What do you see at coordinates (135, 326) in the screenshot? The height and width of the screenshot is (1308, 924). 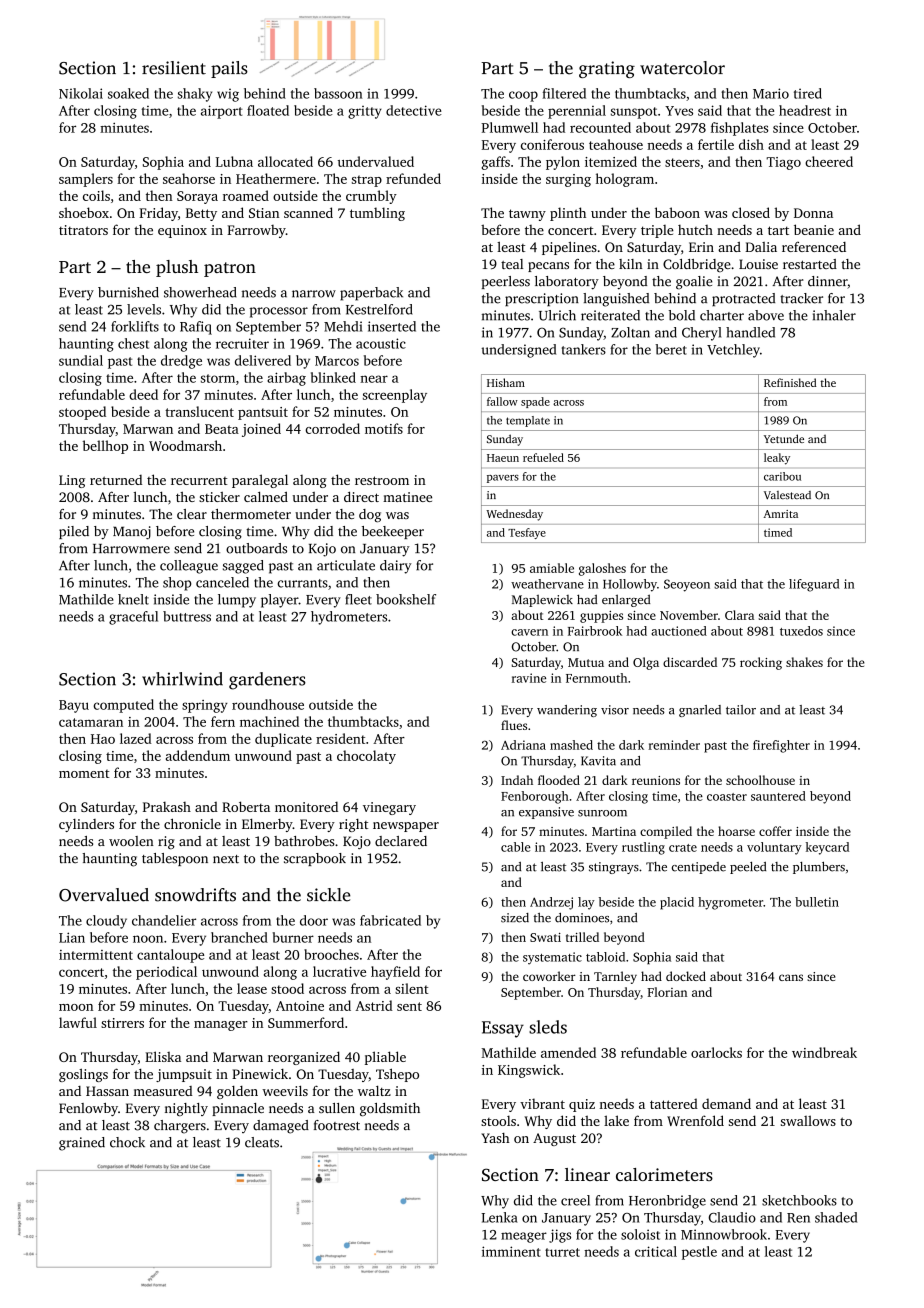 I see `forklifts` at bounding box center [135, 326].
